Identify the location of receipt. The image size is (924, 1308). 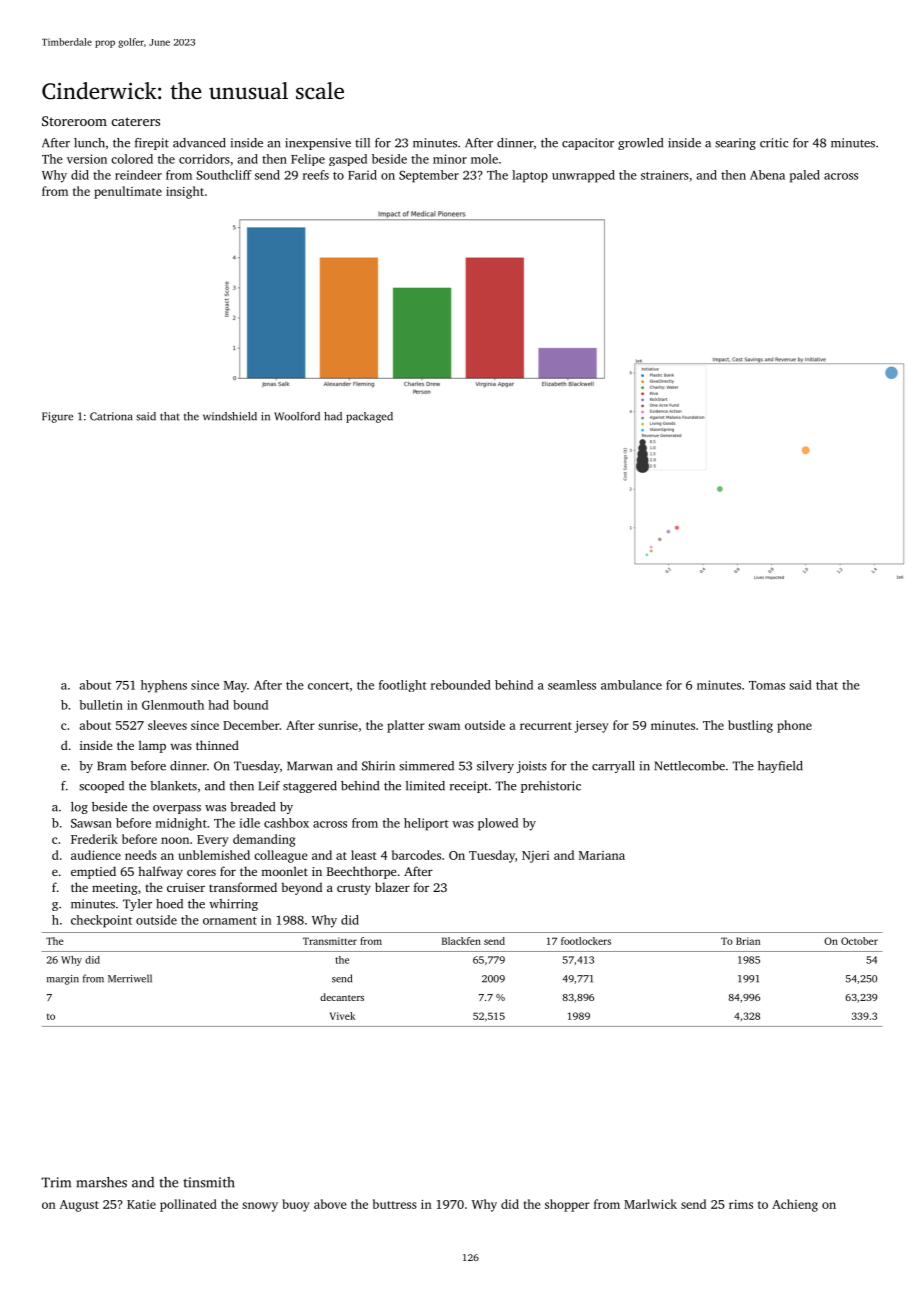
(469, 787).
